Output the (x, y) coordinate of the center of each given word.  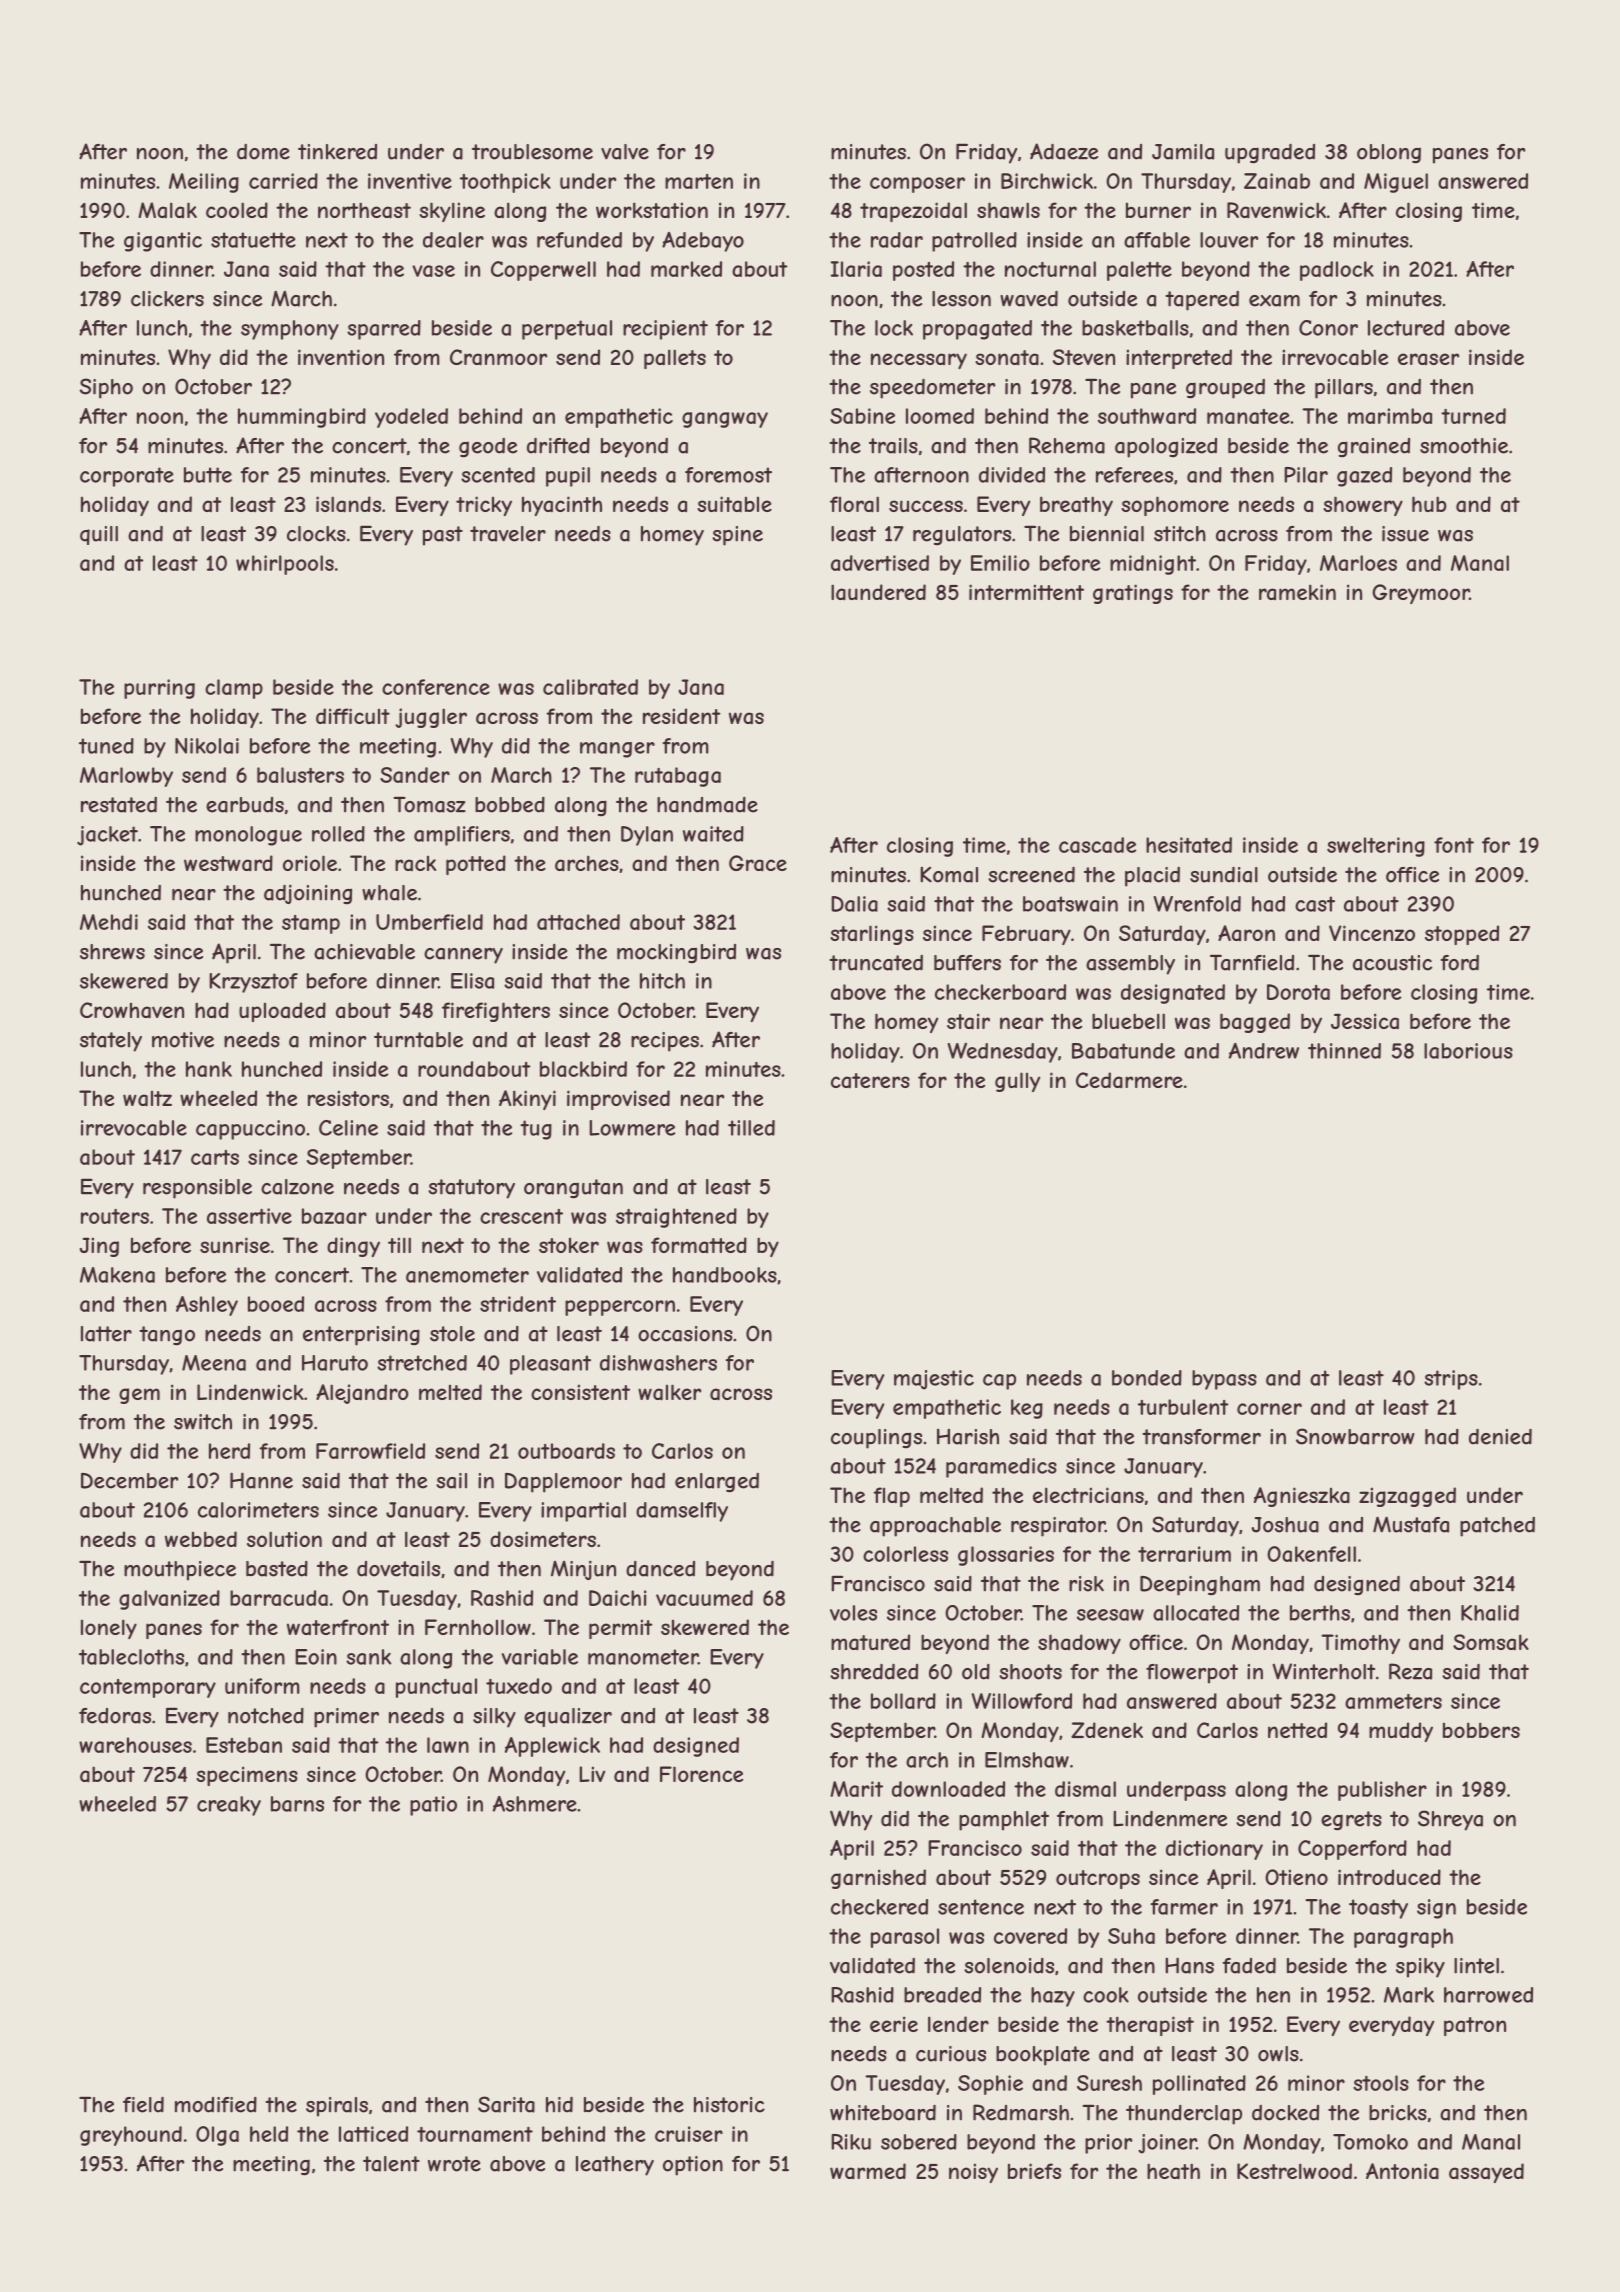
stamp (311, 924)
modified (216, 2105)
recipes (665, 1042)
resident (681, 716)
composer (917, 185)
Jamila (1183, 152)
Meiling (204, 183)
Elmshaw (1027, 1760)
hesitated (1189, 845)
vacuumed (704, 1598)
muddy (1401, 1732)
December (129, 1481)
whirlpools (285, 565)
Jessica (1365, 1021)
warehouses (135, 1745)
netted (1297, 1730)
